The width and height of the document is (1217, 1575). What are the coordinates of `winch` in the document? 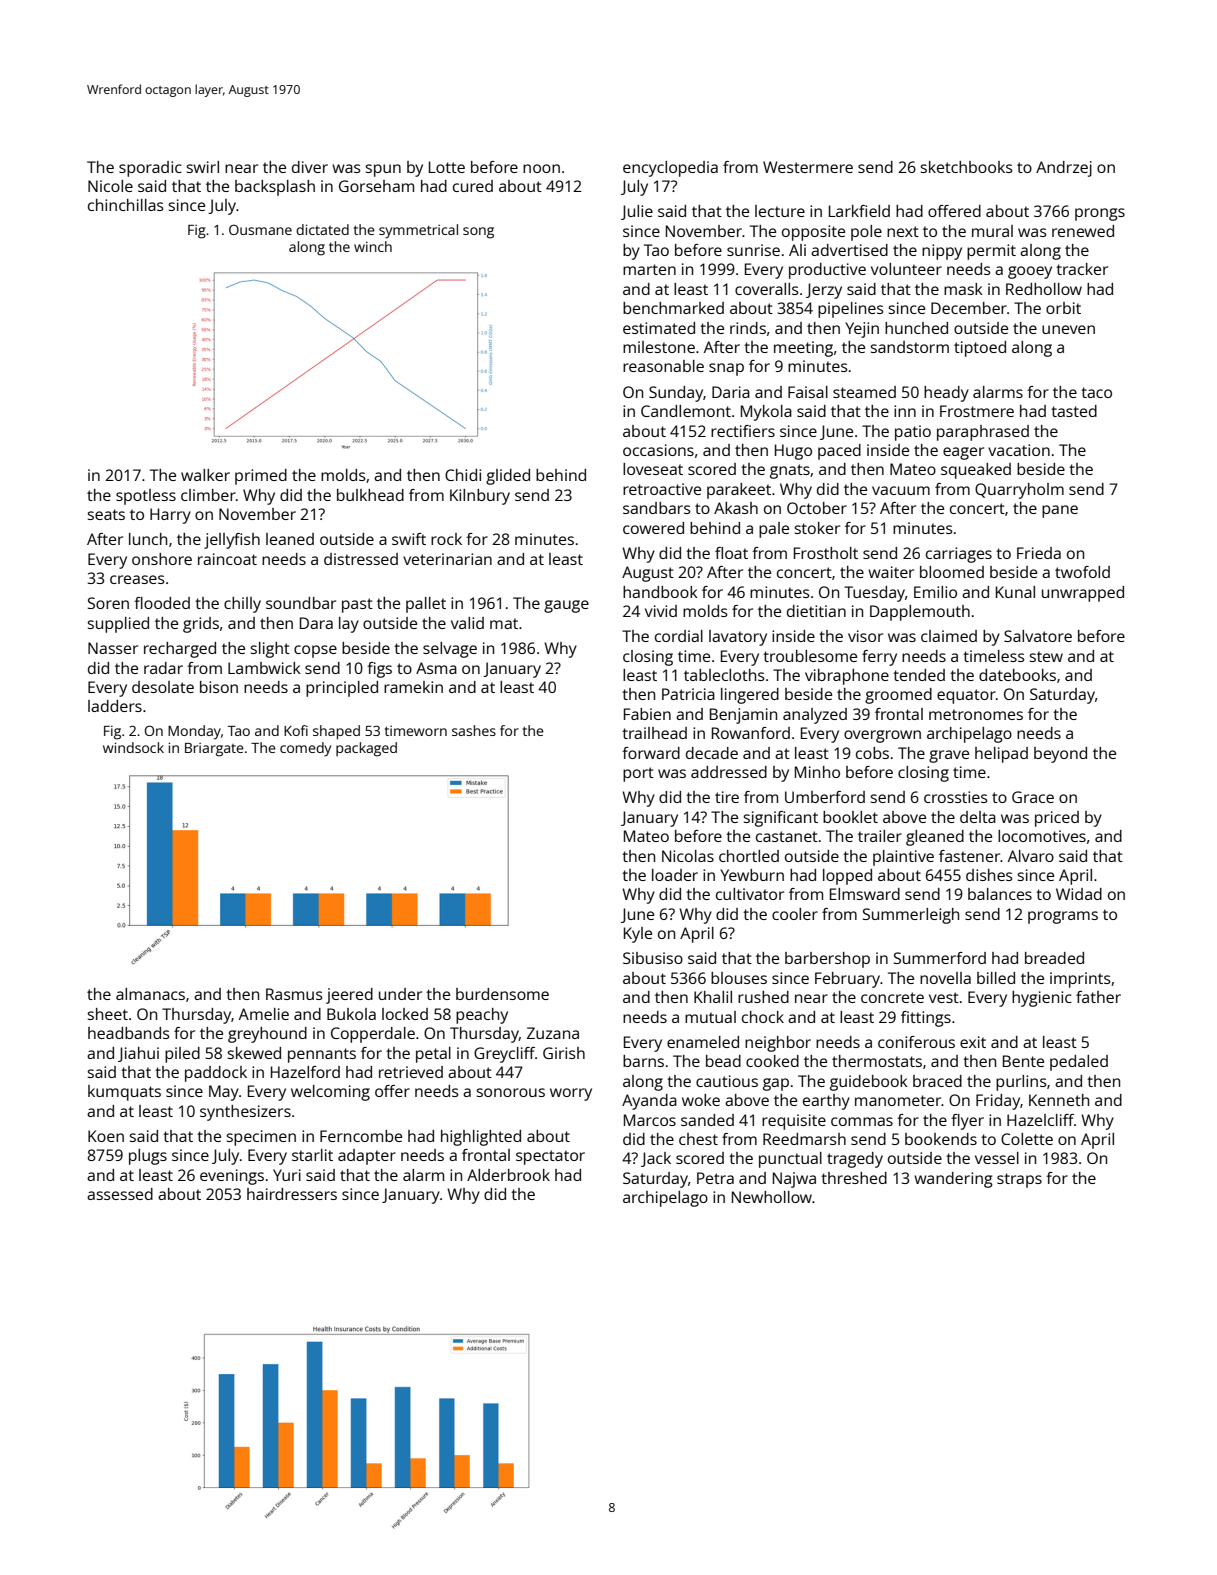 It's located at (373, 246).
